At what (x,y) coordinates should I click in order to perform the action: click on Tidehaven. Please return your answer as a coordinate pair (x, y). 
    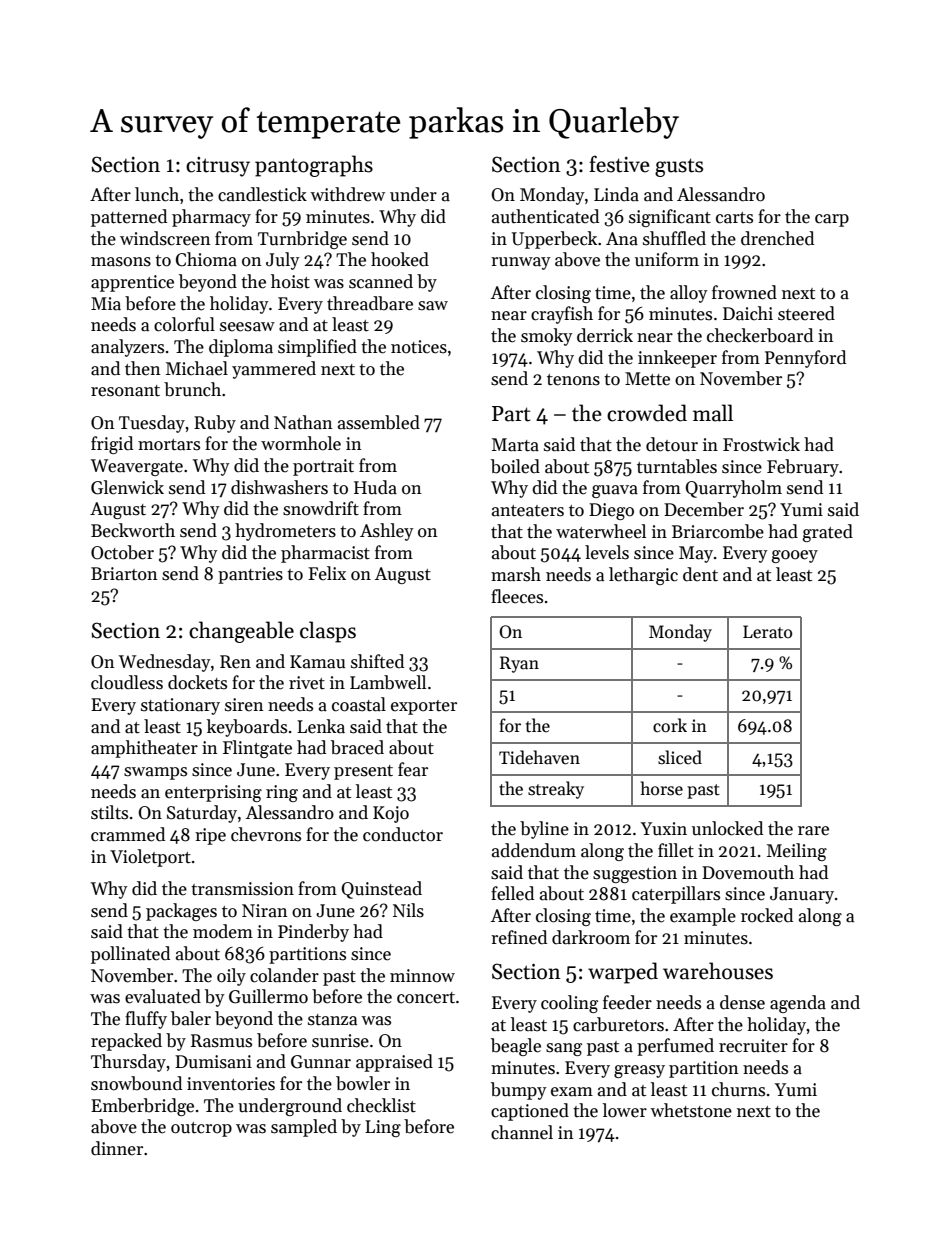
    Looking at the image, I should click on (539, 757).
